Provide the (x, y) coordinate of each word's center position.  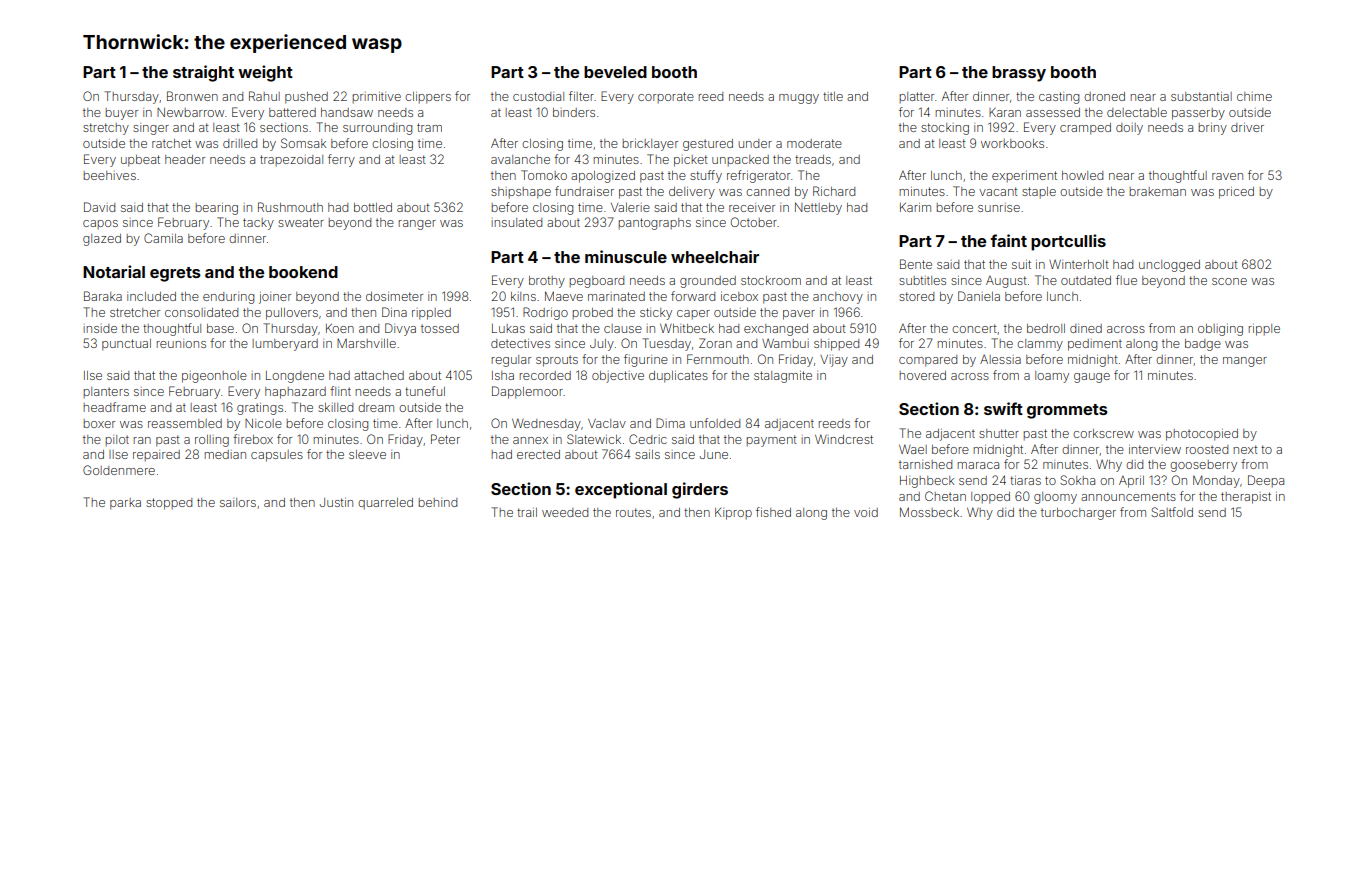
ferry (341, 160)
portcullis (1068, 242)
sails (647, 454)
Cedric (648, 439)
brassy (1019, 74)
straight (203, 73)
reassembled (185, 423)
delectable (1137, 112)
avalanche (520, 159)
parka (125, 504)
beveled (615, 72)
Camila (163, 238)
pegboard (597, 282)
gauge (1092, 378)
